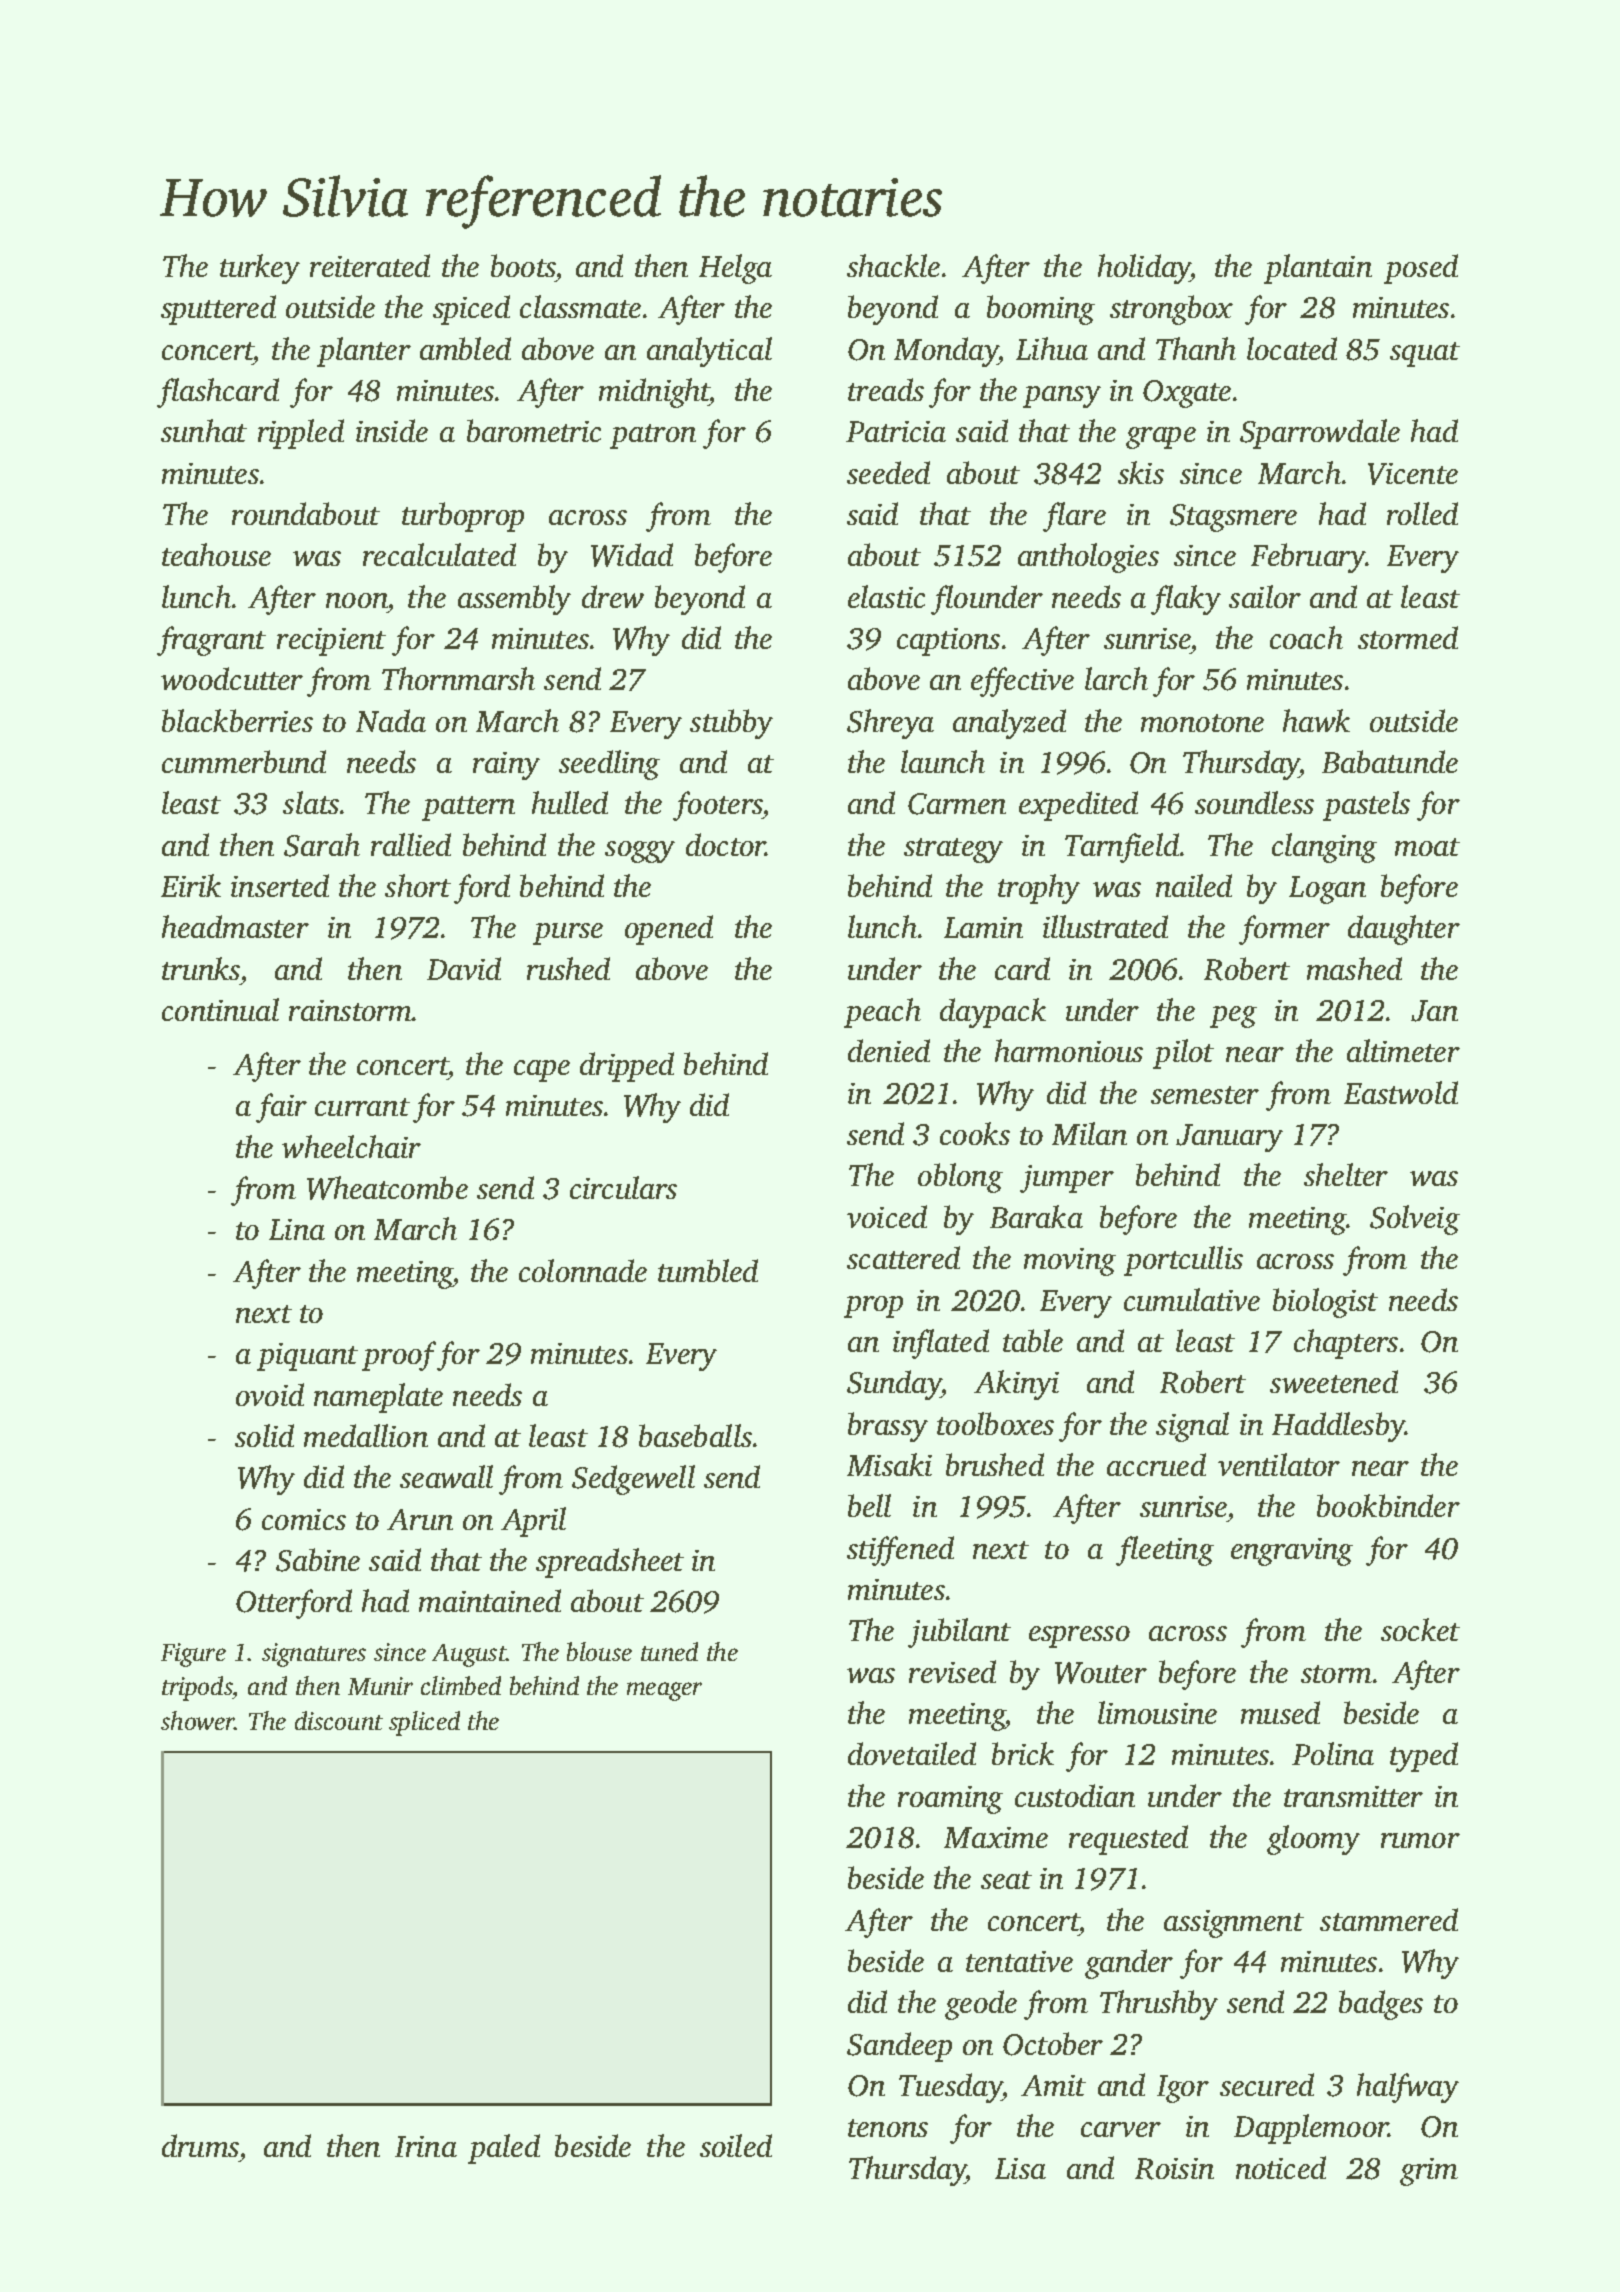  Describe the element at coordinates (736, 2145) in the screenshot. I see `soiled` at that location.
